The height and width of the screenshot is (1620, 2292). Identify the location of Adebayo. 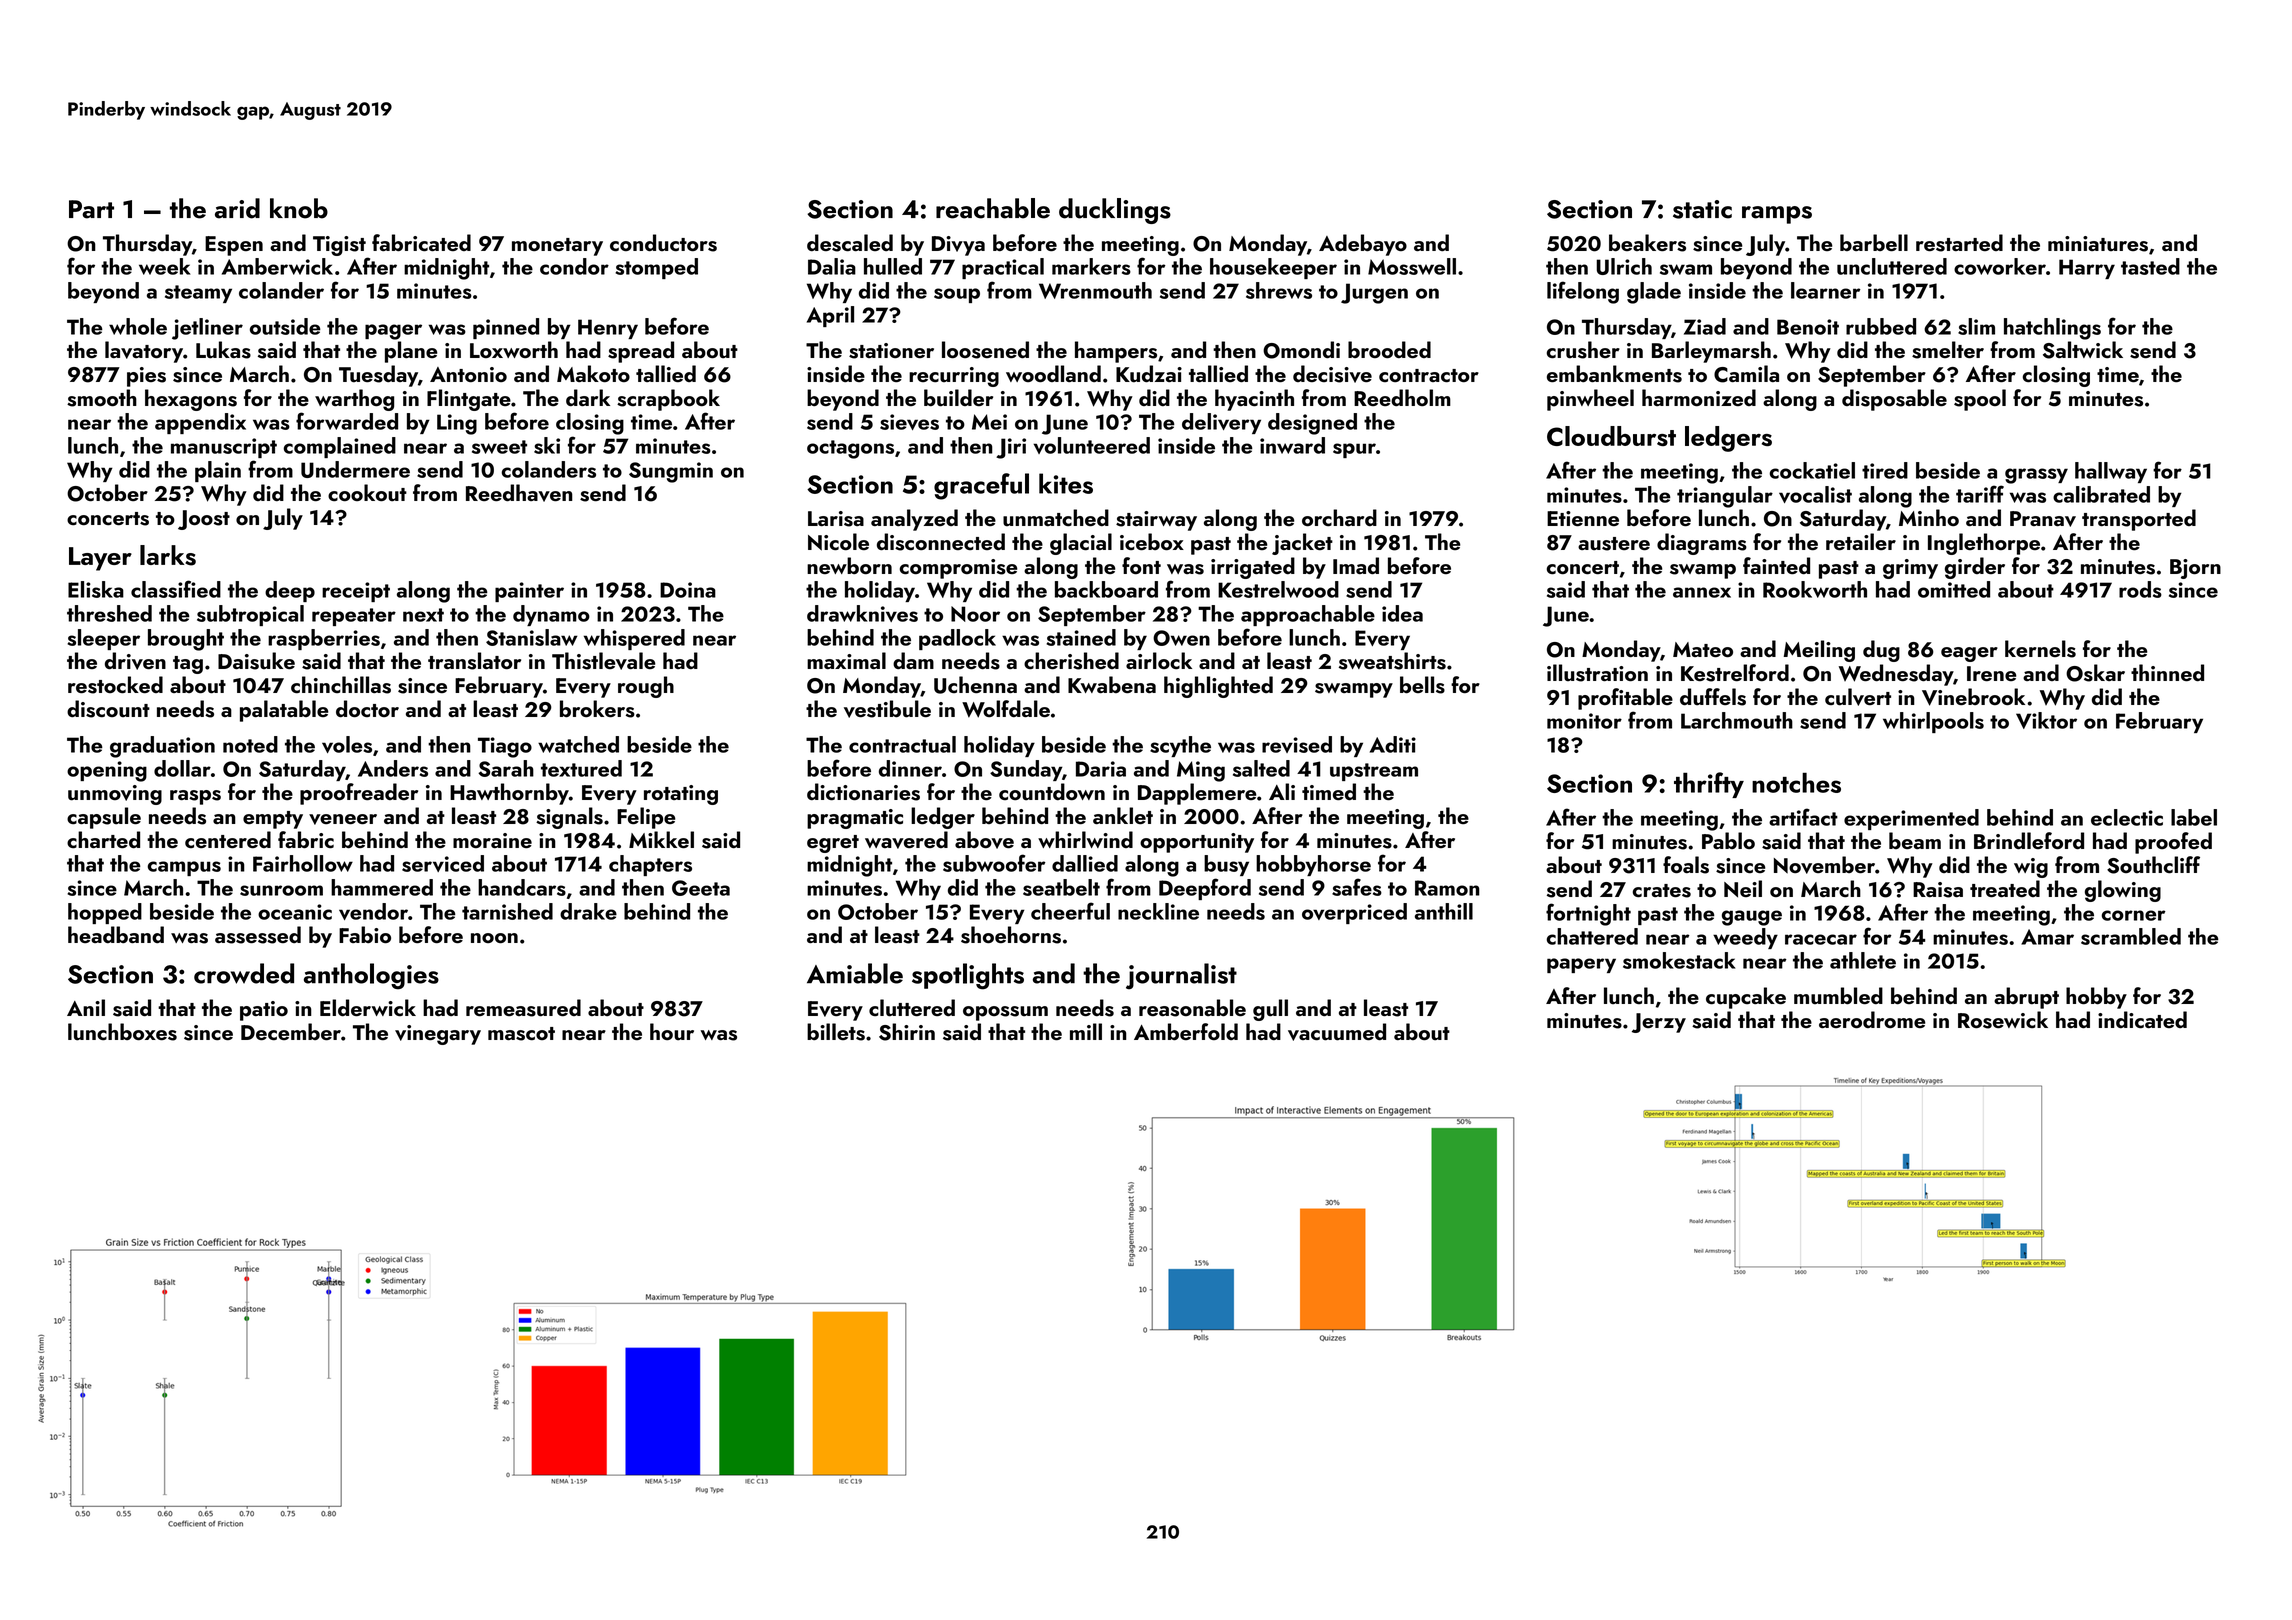
(1363, 245).
